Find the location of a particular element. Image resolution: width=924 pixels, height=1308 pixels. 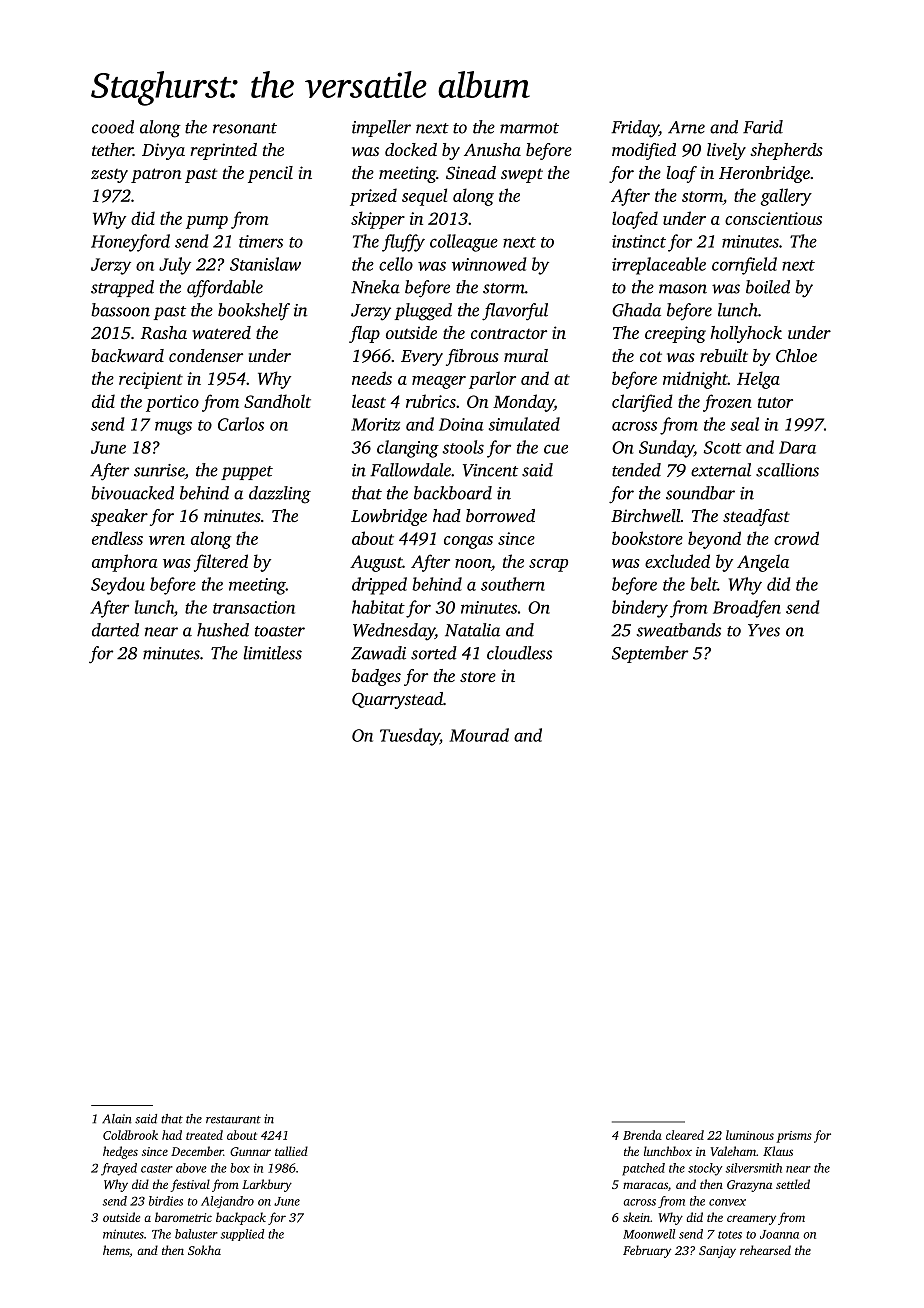

Lowbridge is located at coordinates (389, 517).
